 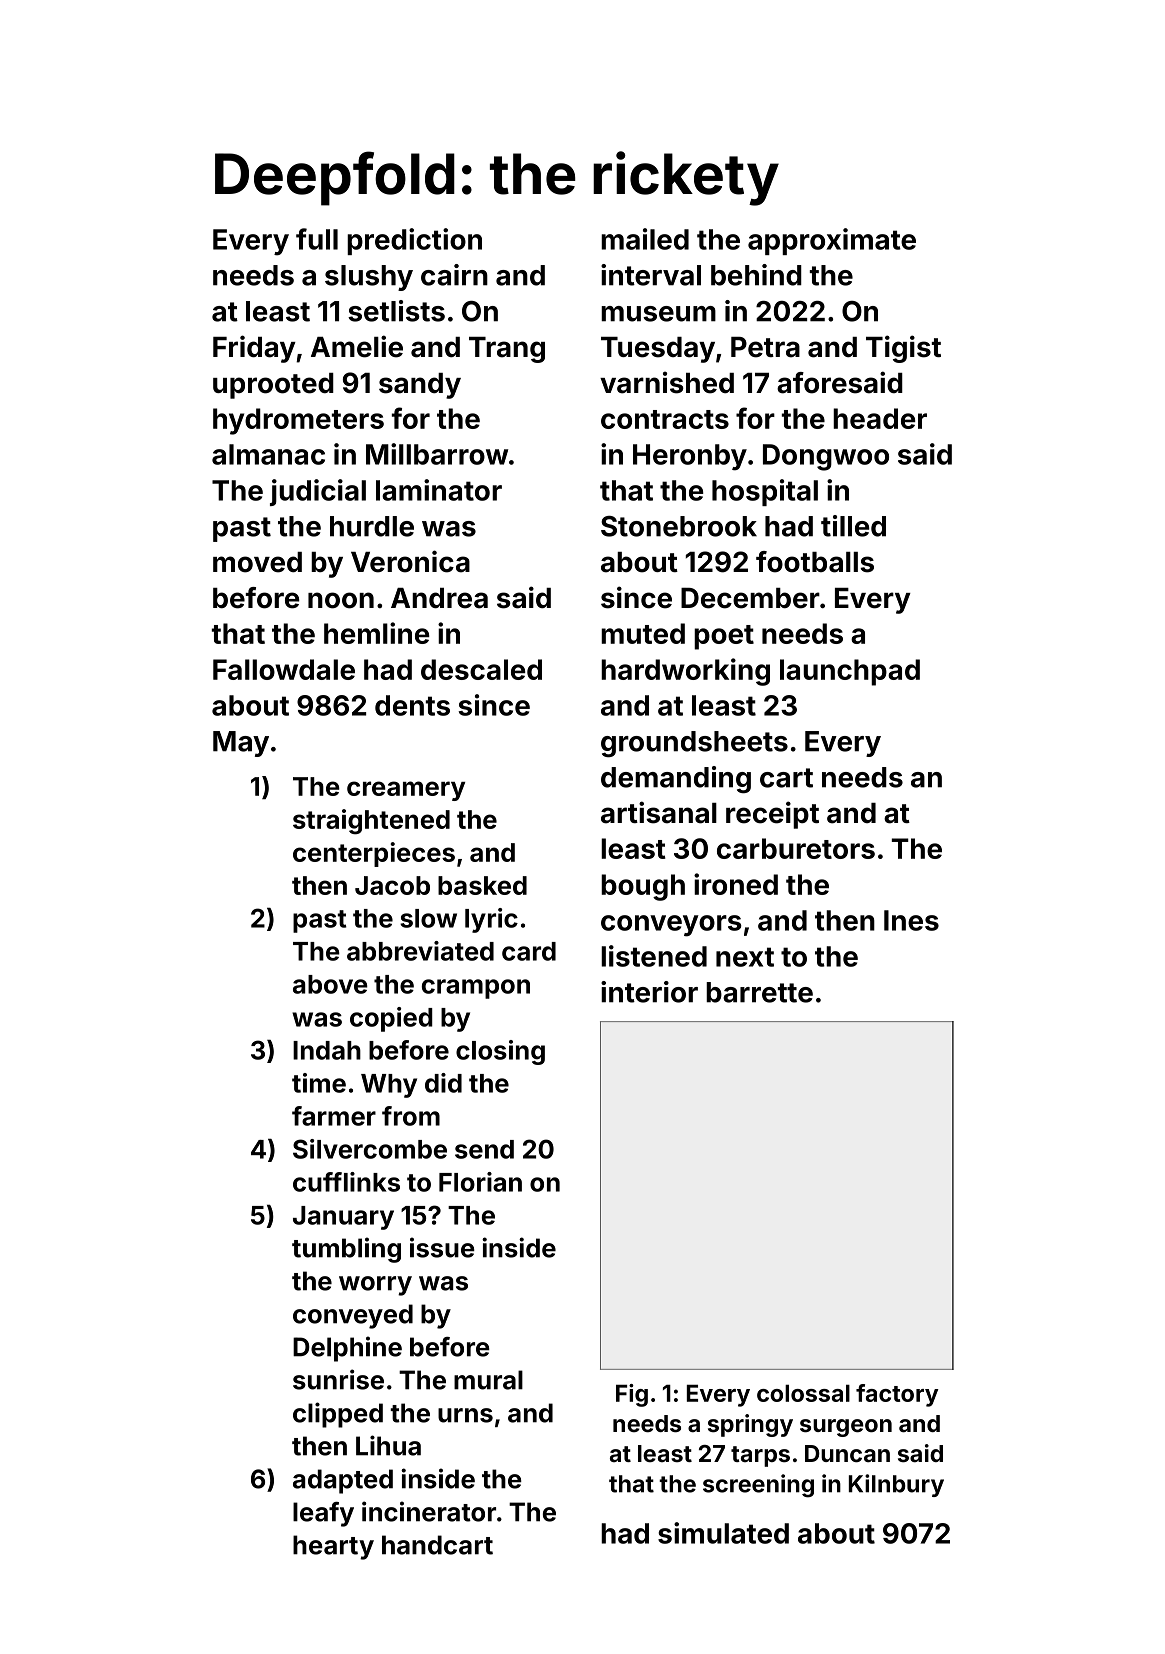 I want to click on factory, so click(x=897, y=1395).
